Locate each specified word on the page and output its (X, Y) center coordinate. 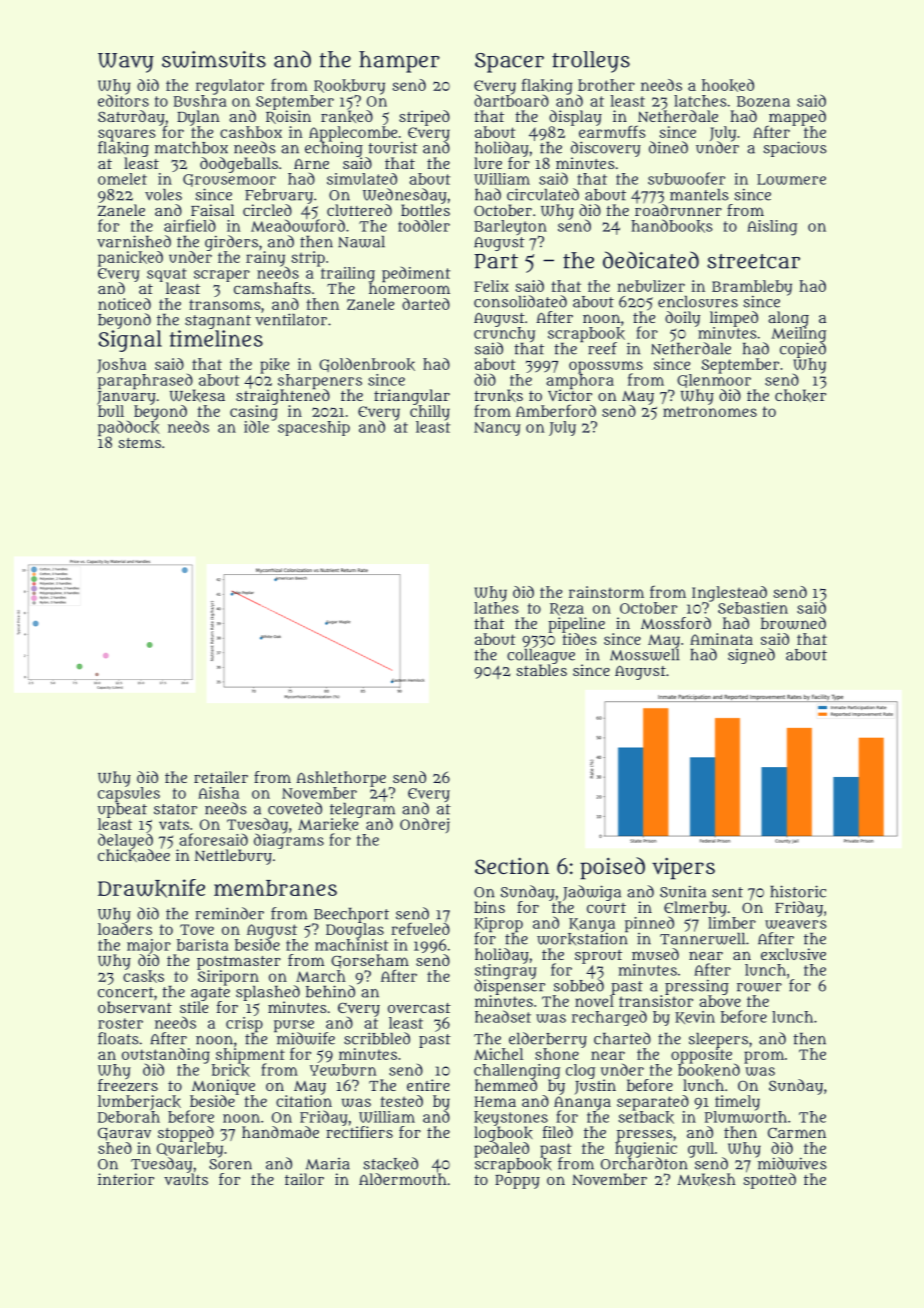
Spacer (509, 63)
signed (751, 656)
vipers (683, 868)
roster (120, 1023)
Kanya (592, 925)
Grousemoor (229, 180)
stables (541, 670)
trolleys (591, 62)
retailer (221, 777)
